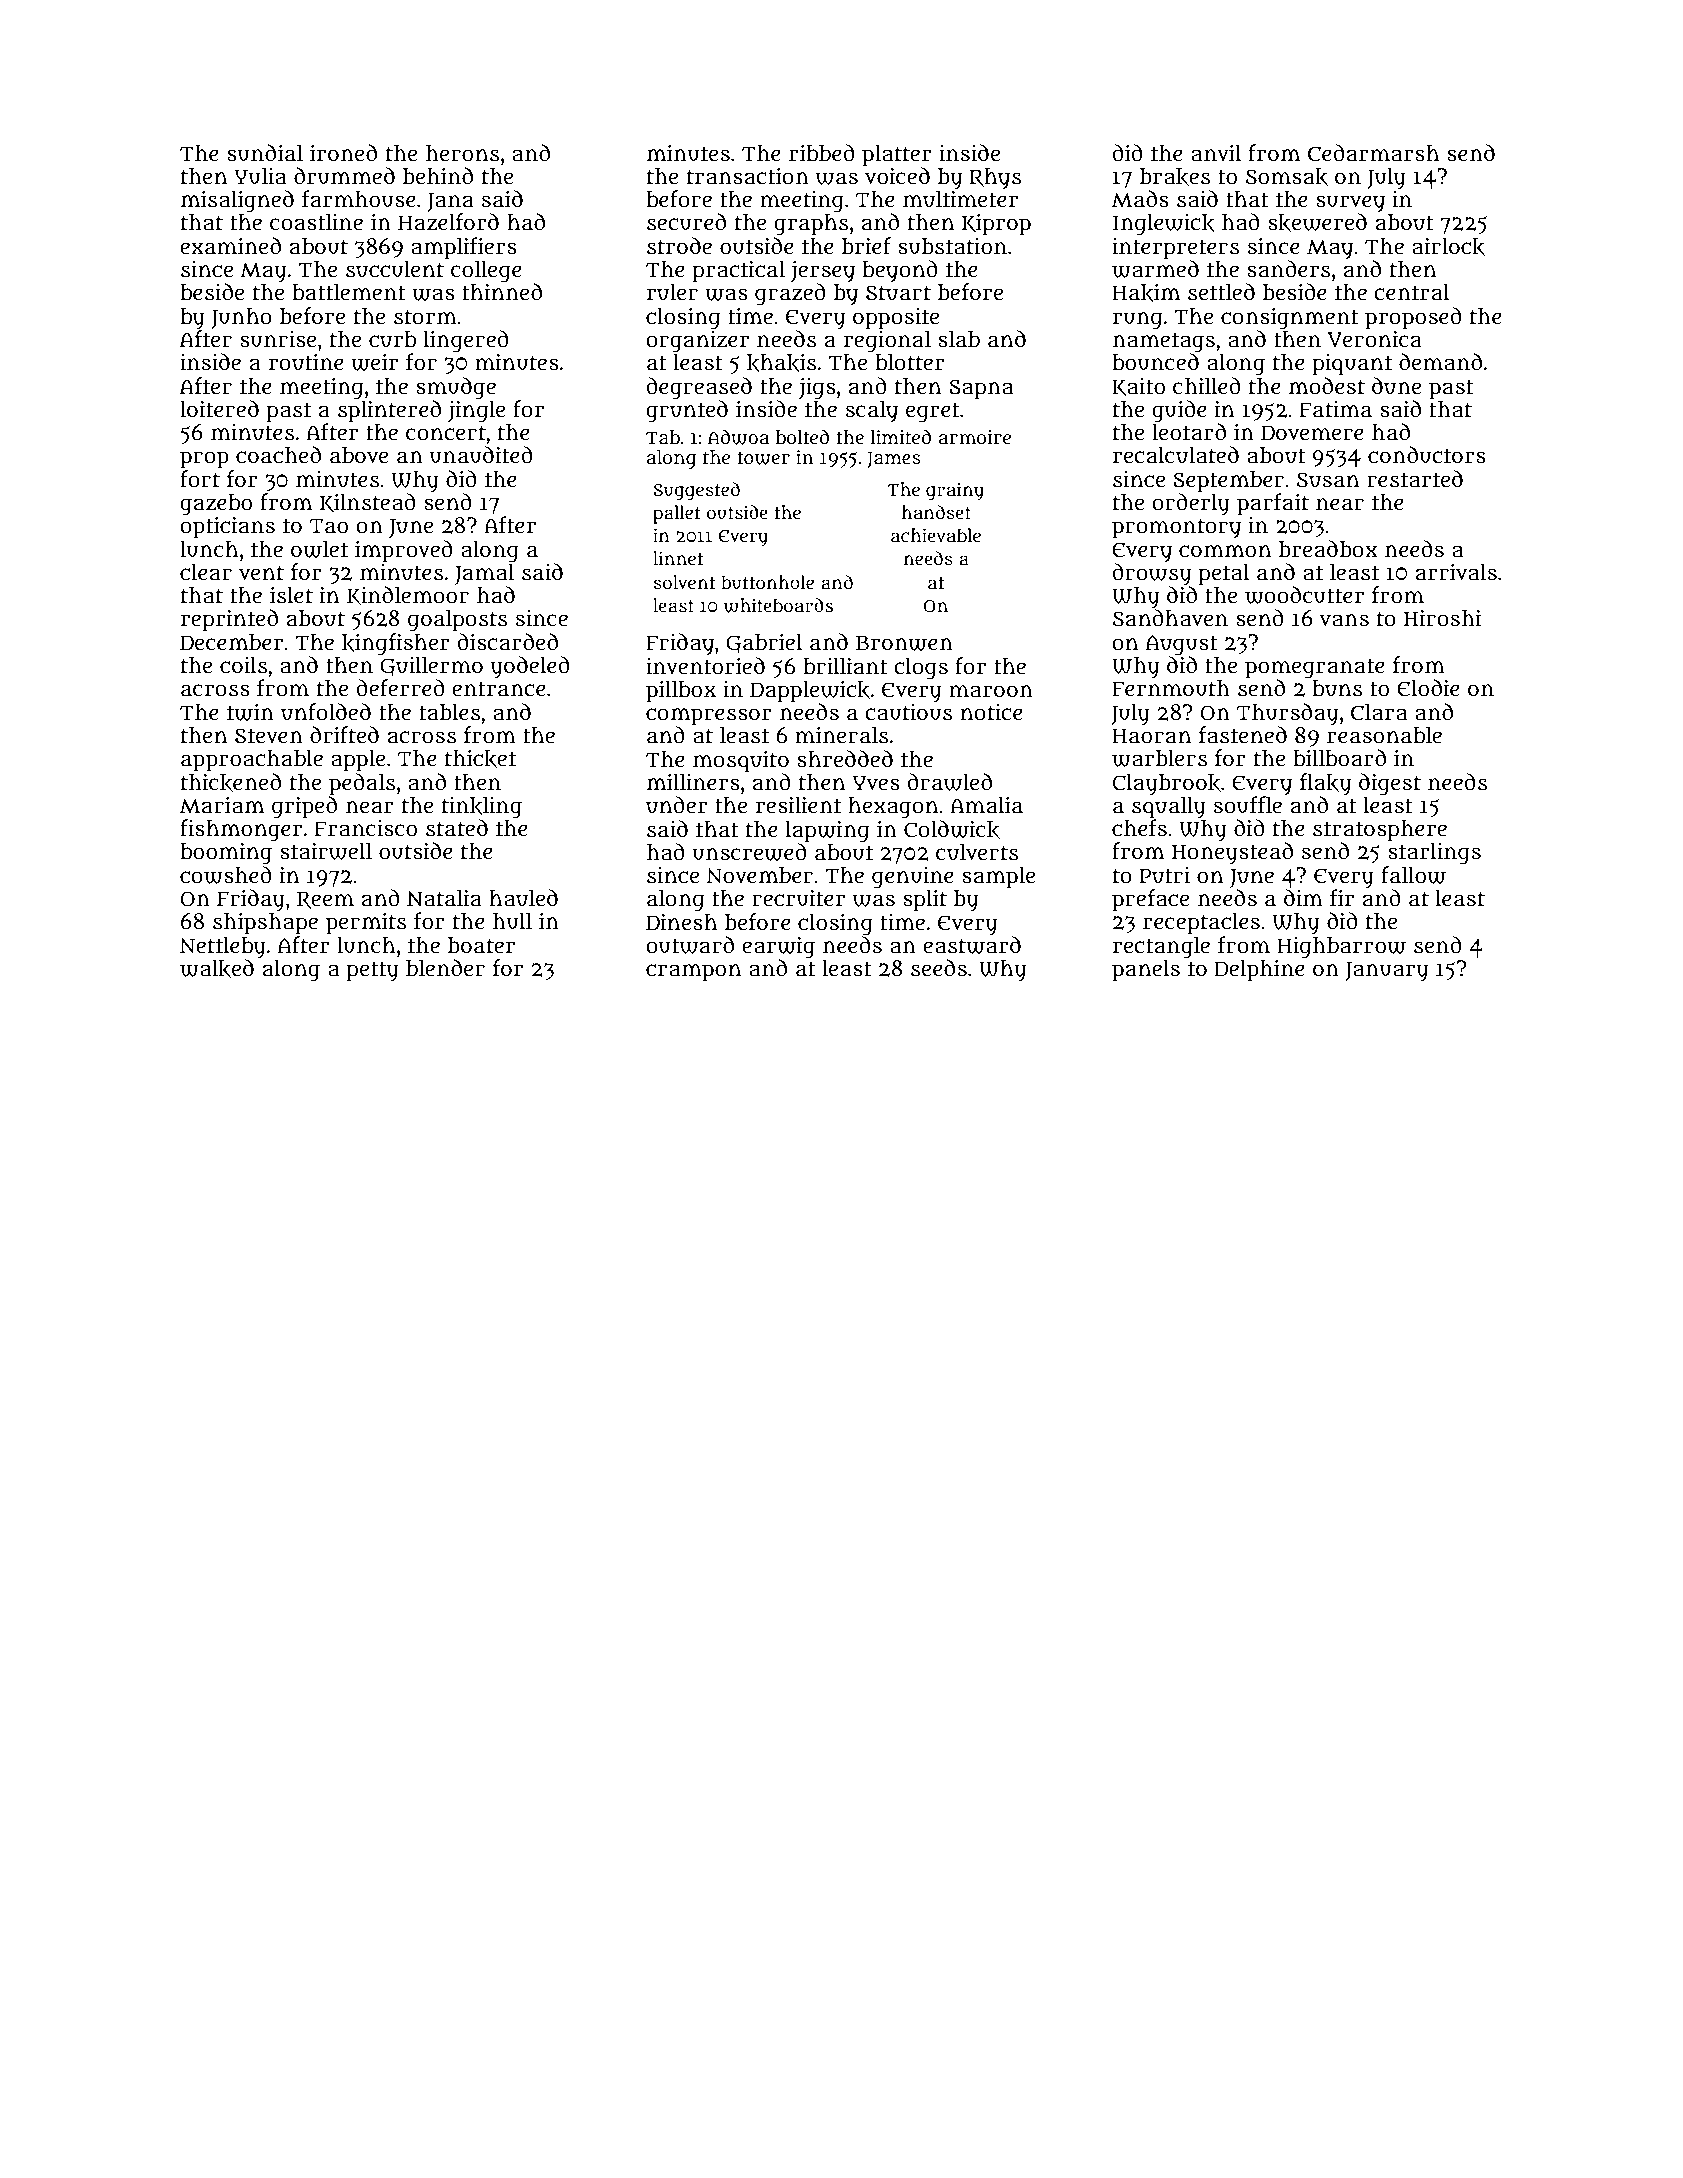 The width and height of the image is (1683, 2178). I want to click on Gabriel, so click(764, 643).
